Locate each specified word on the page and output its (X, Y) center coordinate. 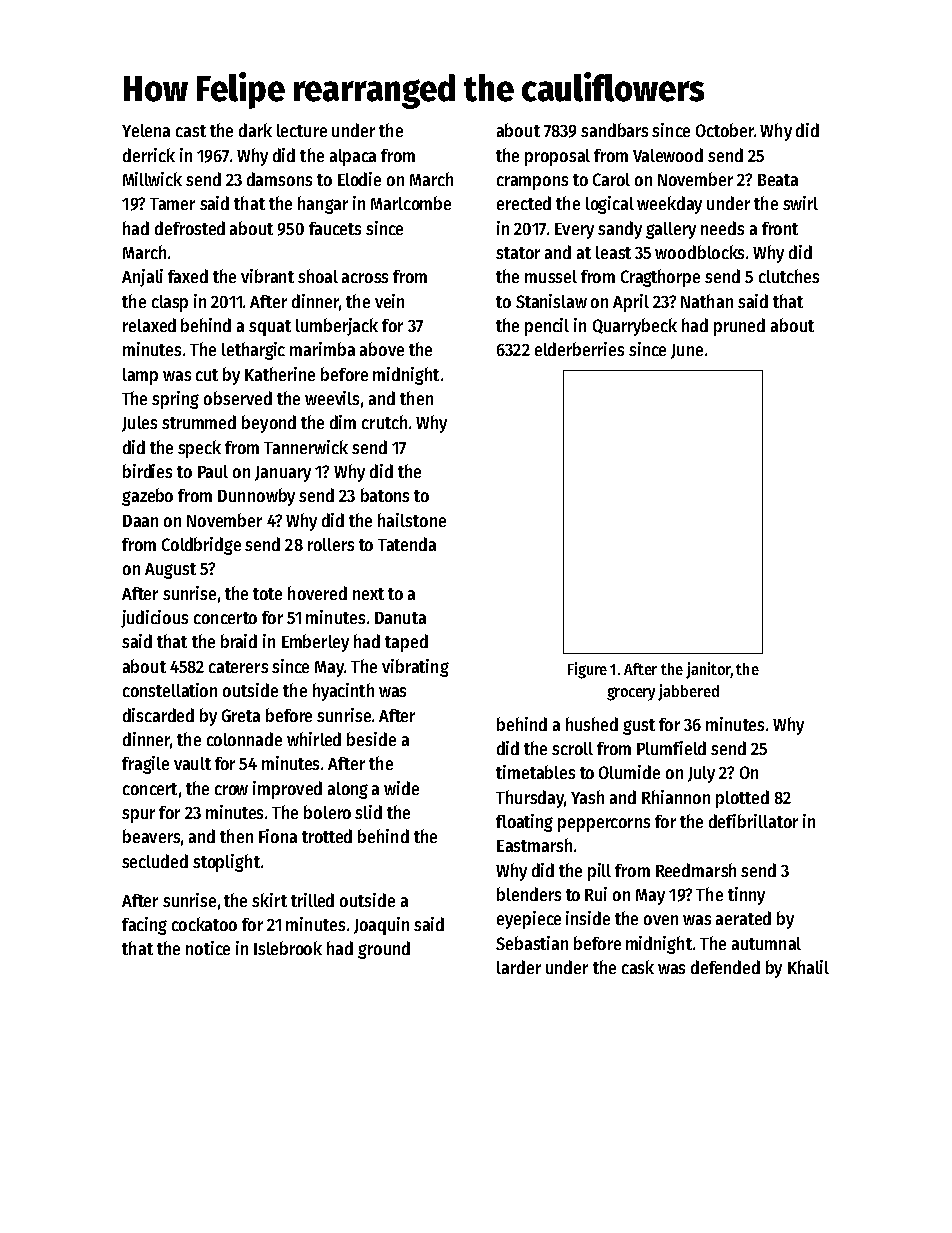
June (687, 351)
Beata (778, 180)
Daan (140, 521)
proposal (557, 157)
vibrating (415, 668)
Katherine (280, 374)
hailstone (412, 520)
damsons (279, 179)
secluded (155, 861)
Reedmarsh (696, 870)
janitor (708, 670)
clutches (789, 276)
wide (401, 788)
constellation (170, 690)
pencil (547, 327)
